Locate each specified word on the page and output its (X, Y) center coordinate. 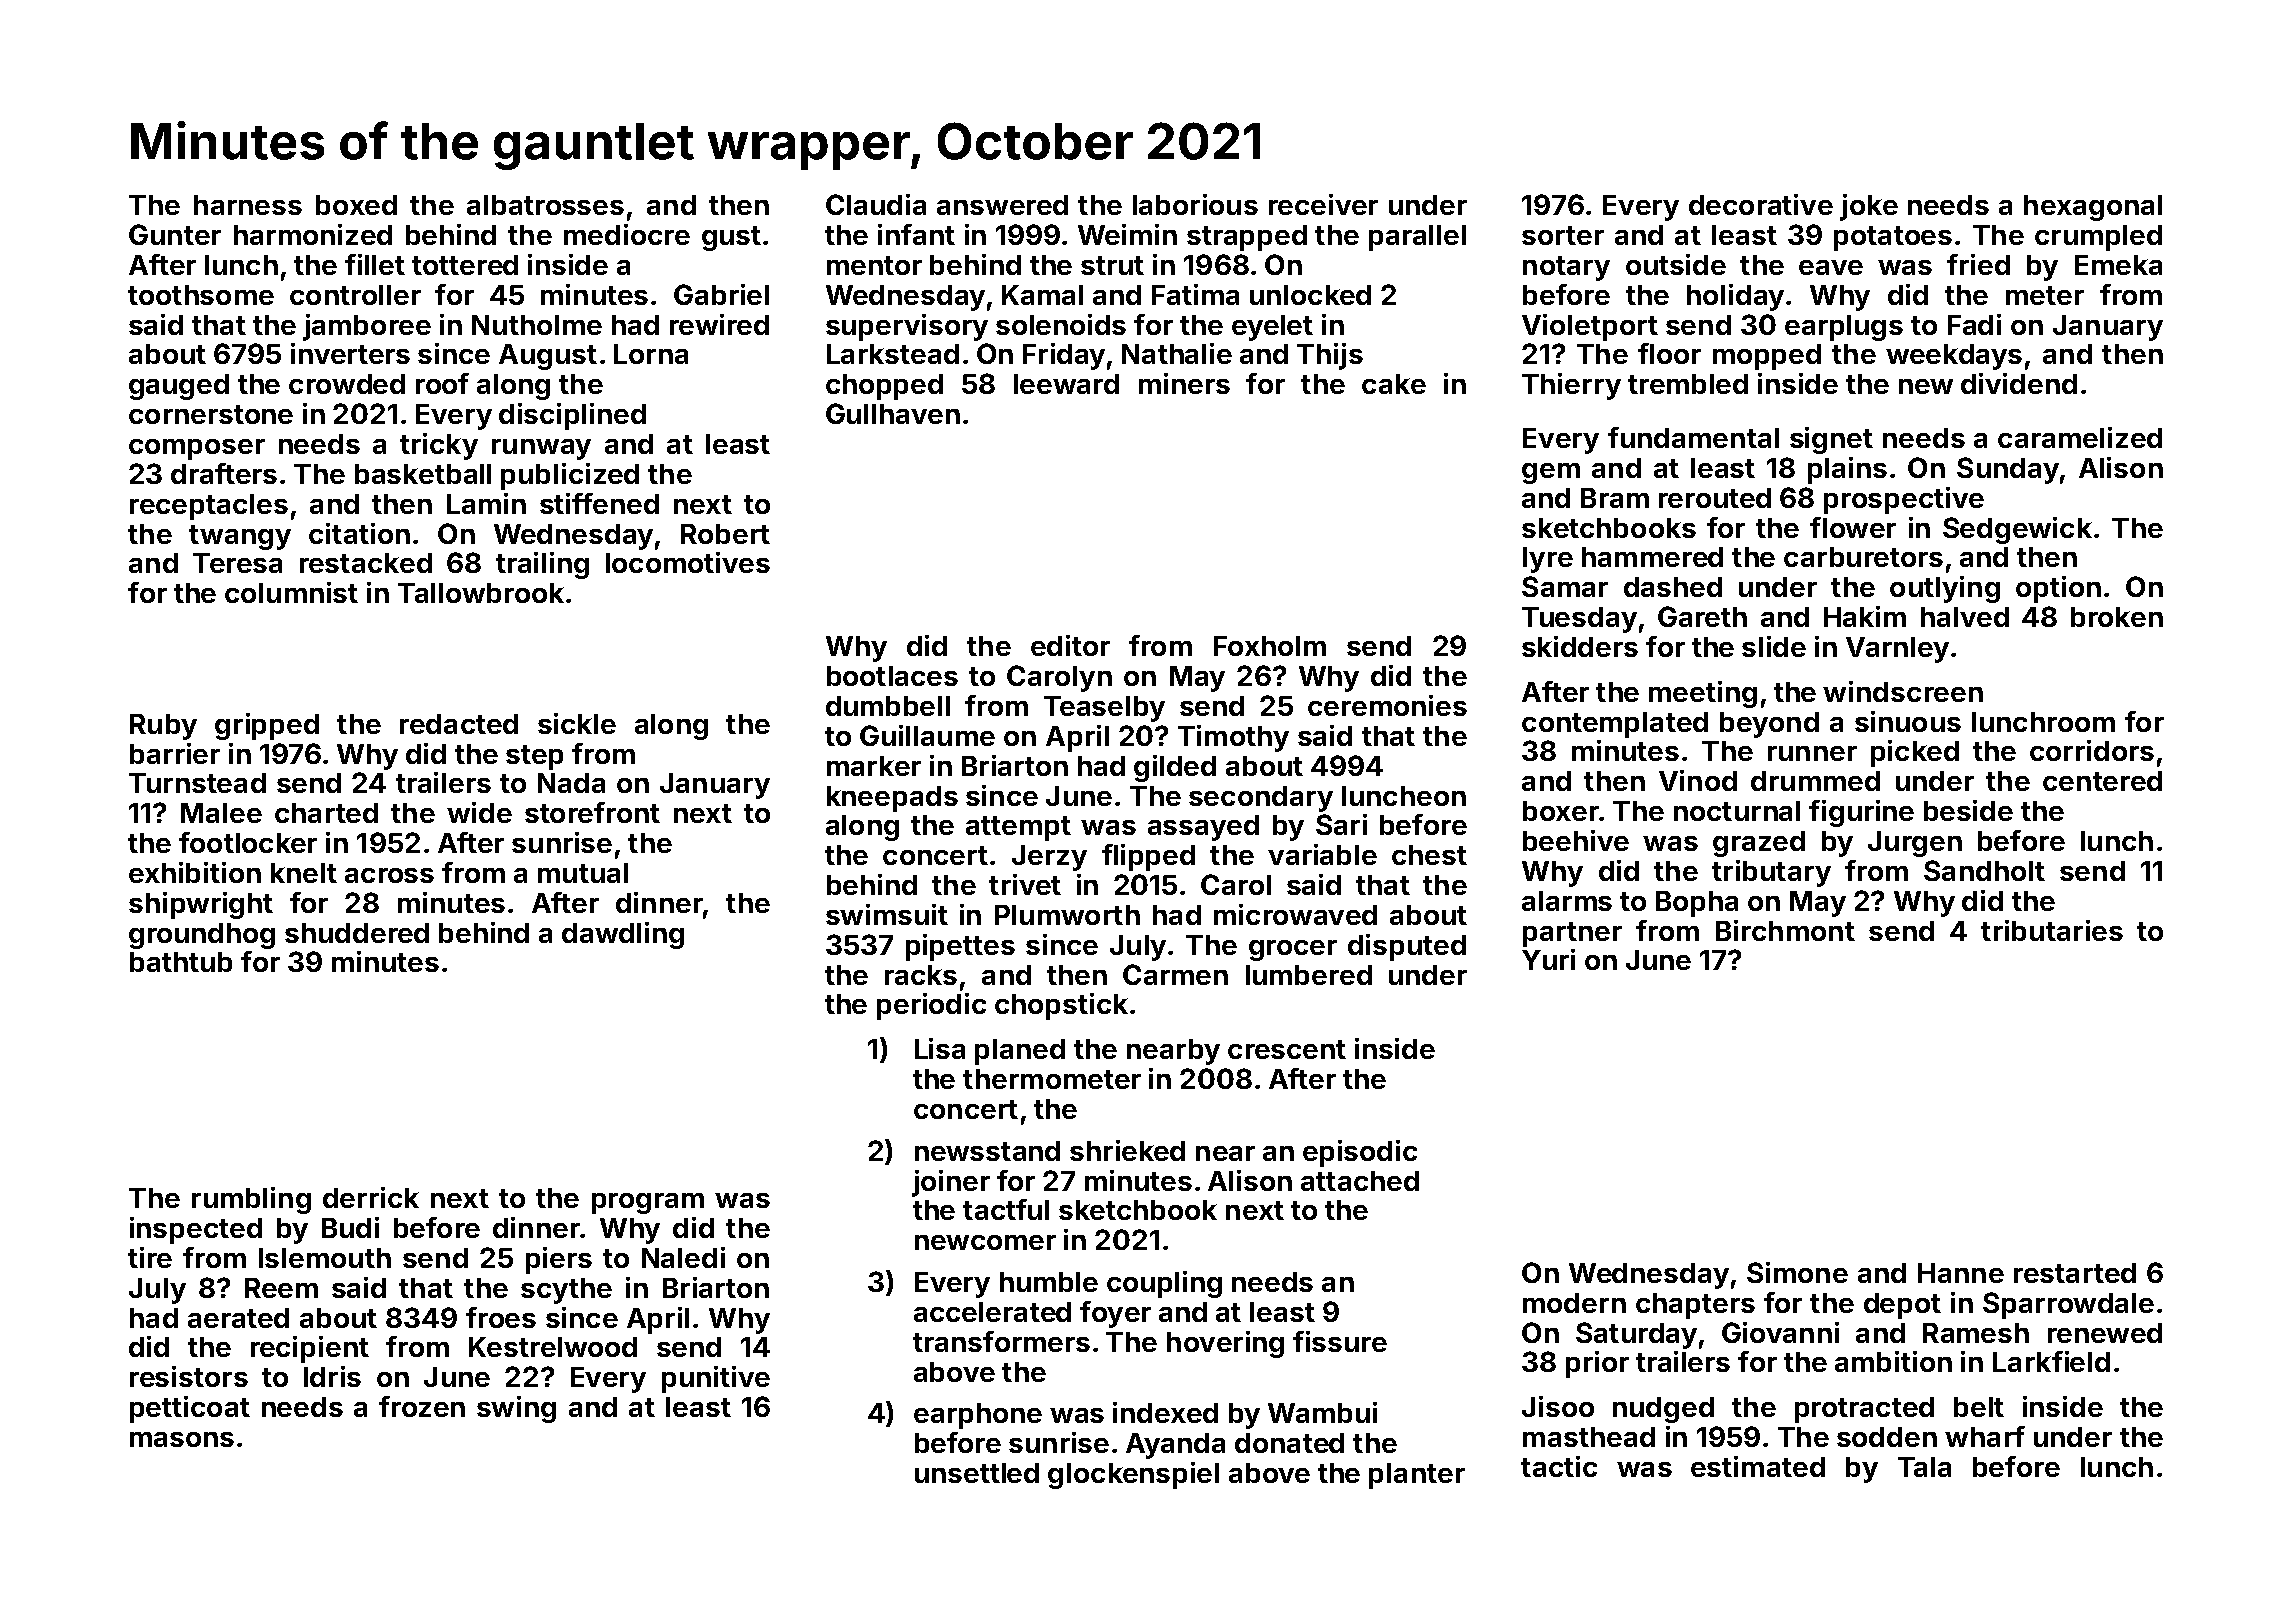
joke (1869, 207)
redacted (459, 724)
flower (1853, 527)
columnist (291, 592)
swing (516, 1409)
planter (1417, 1476)
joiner (951, 1183)
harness (248, 205)
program (648, 1203)
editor (1070, 645)
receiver (1323, 204)
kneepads (892, 799)
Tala (1924, 1467)
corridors (2092, 750)
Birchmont (1785, 930)
